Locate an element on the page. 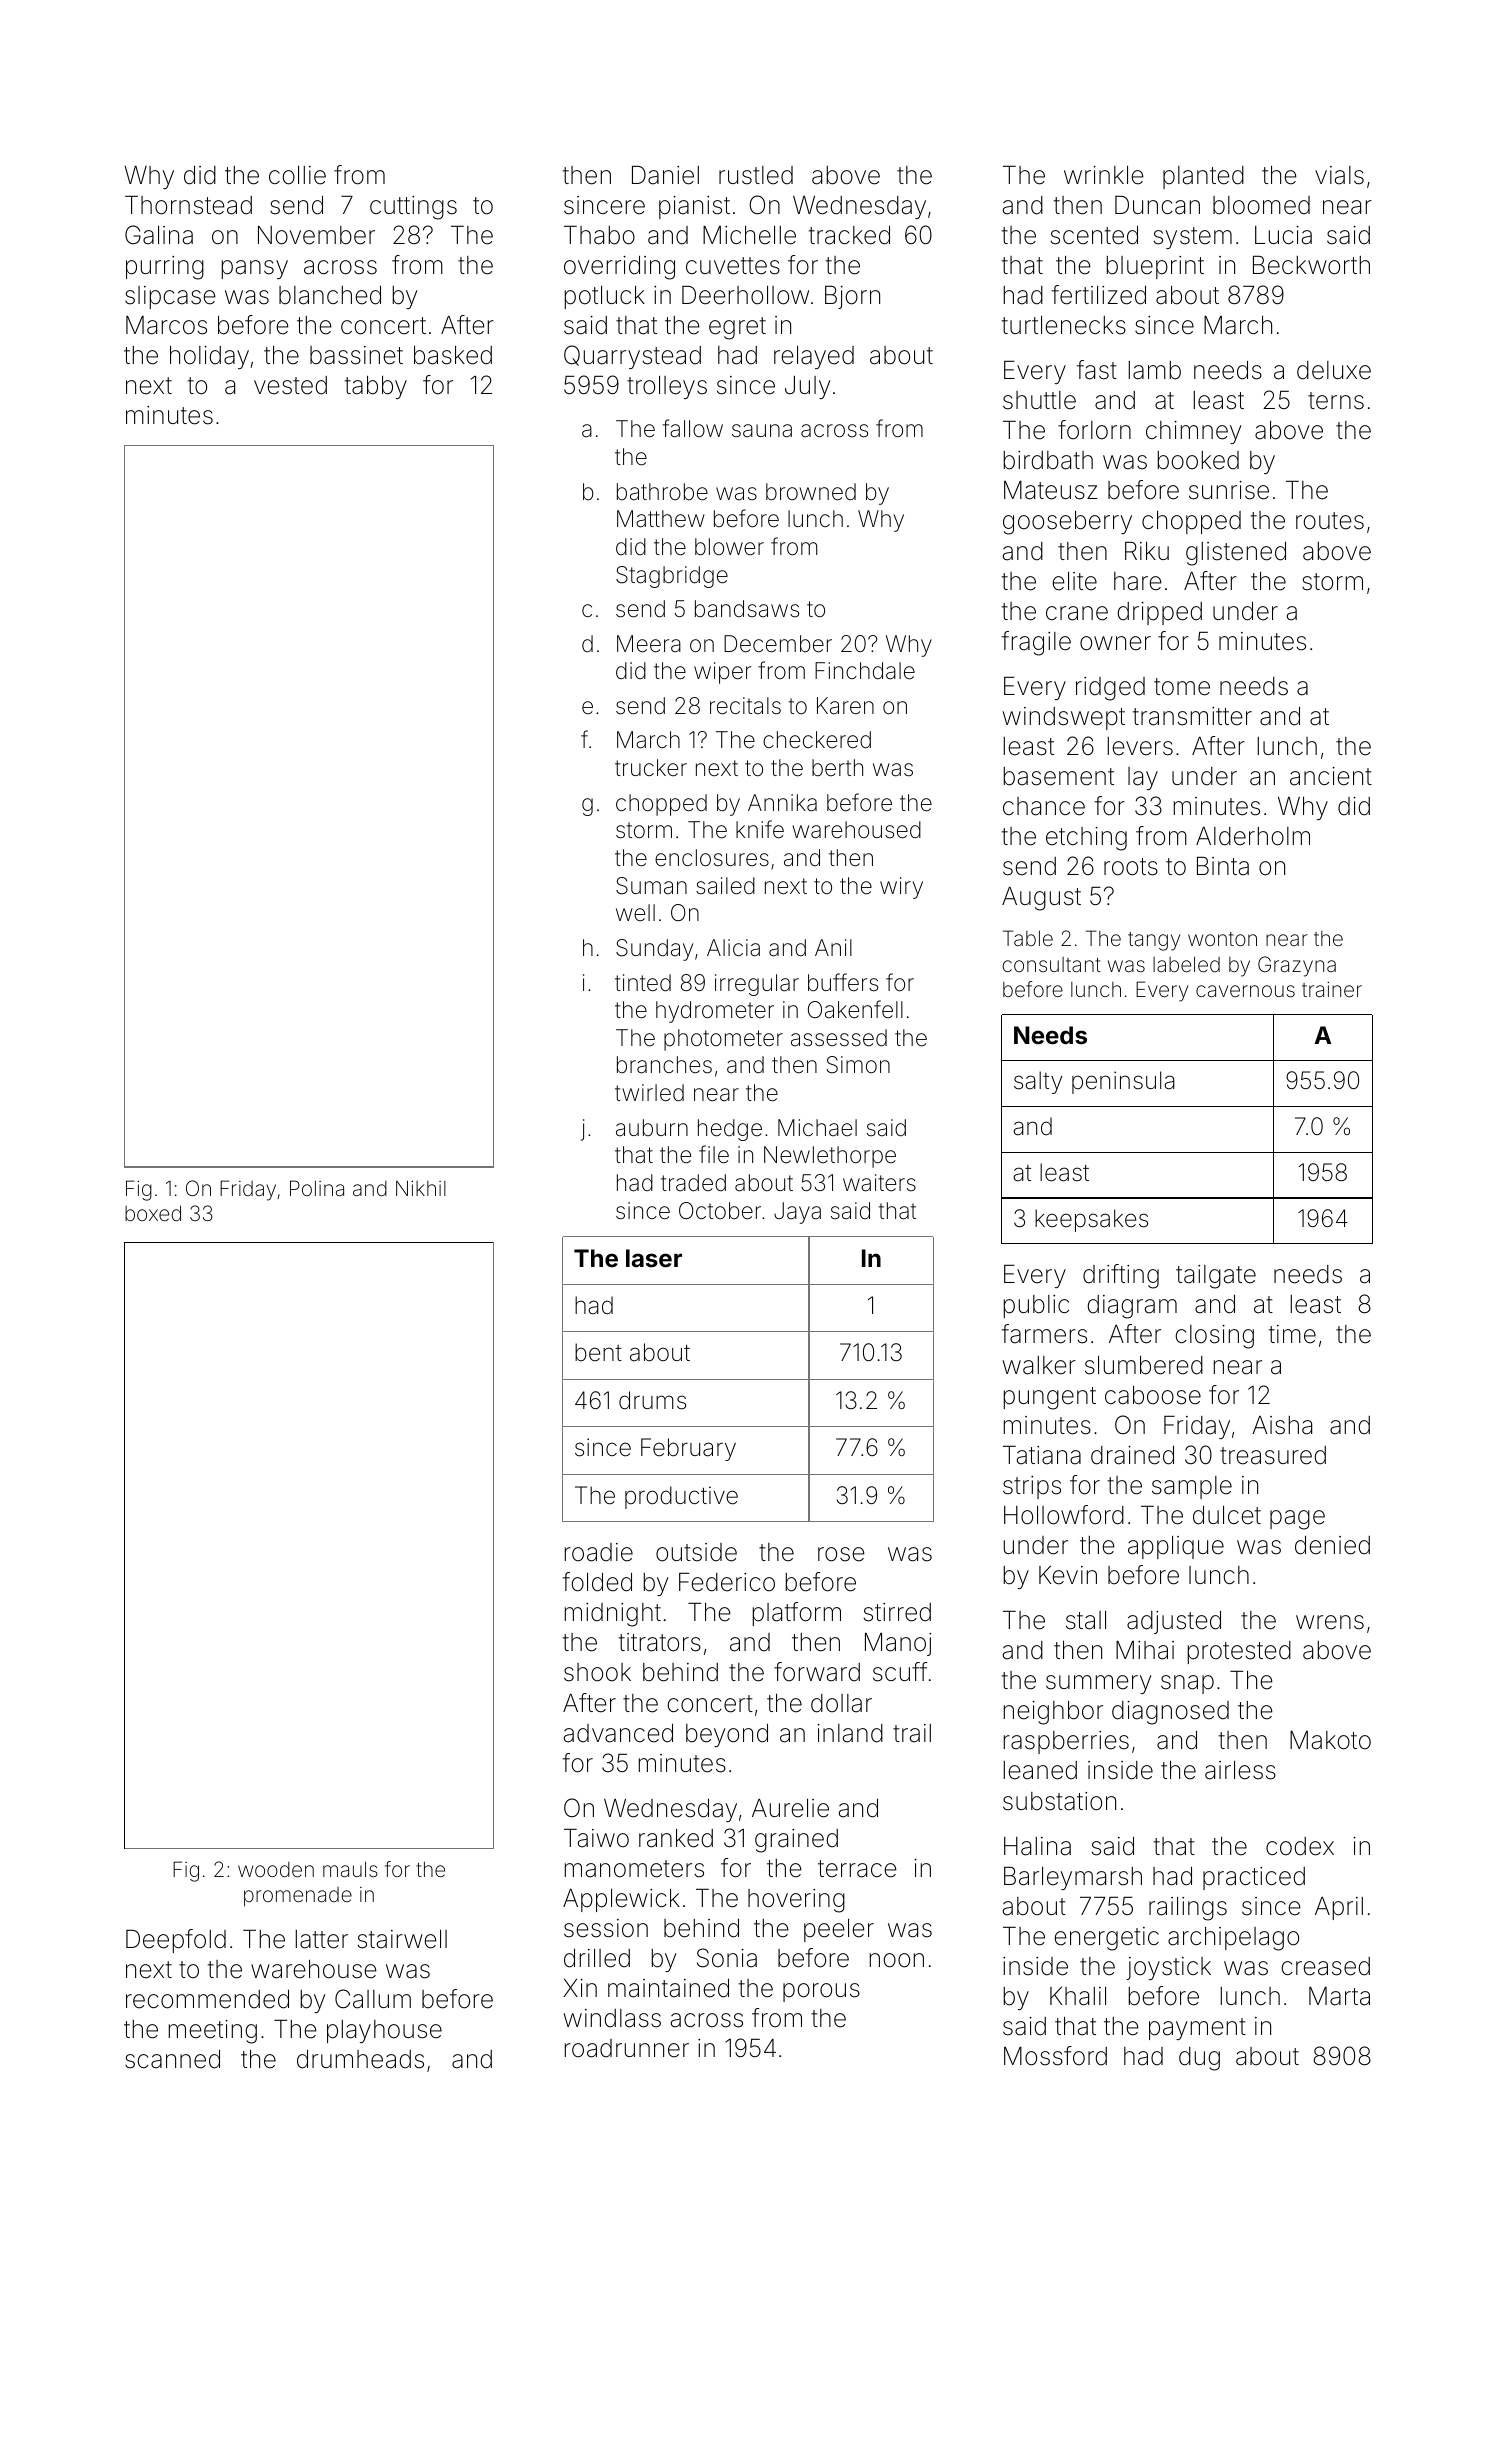 The width and height of the document is (1496, 2464). scanned is located at coordinates (172, 2059).
